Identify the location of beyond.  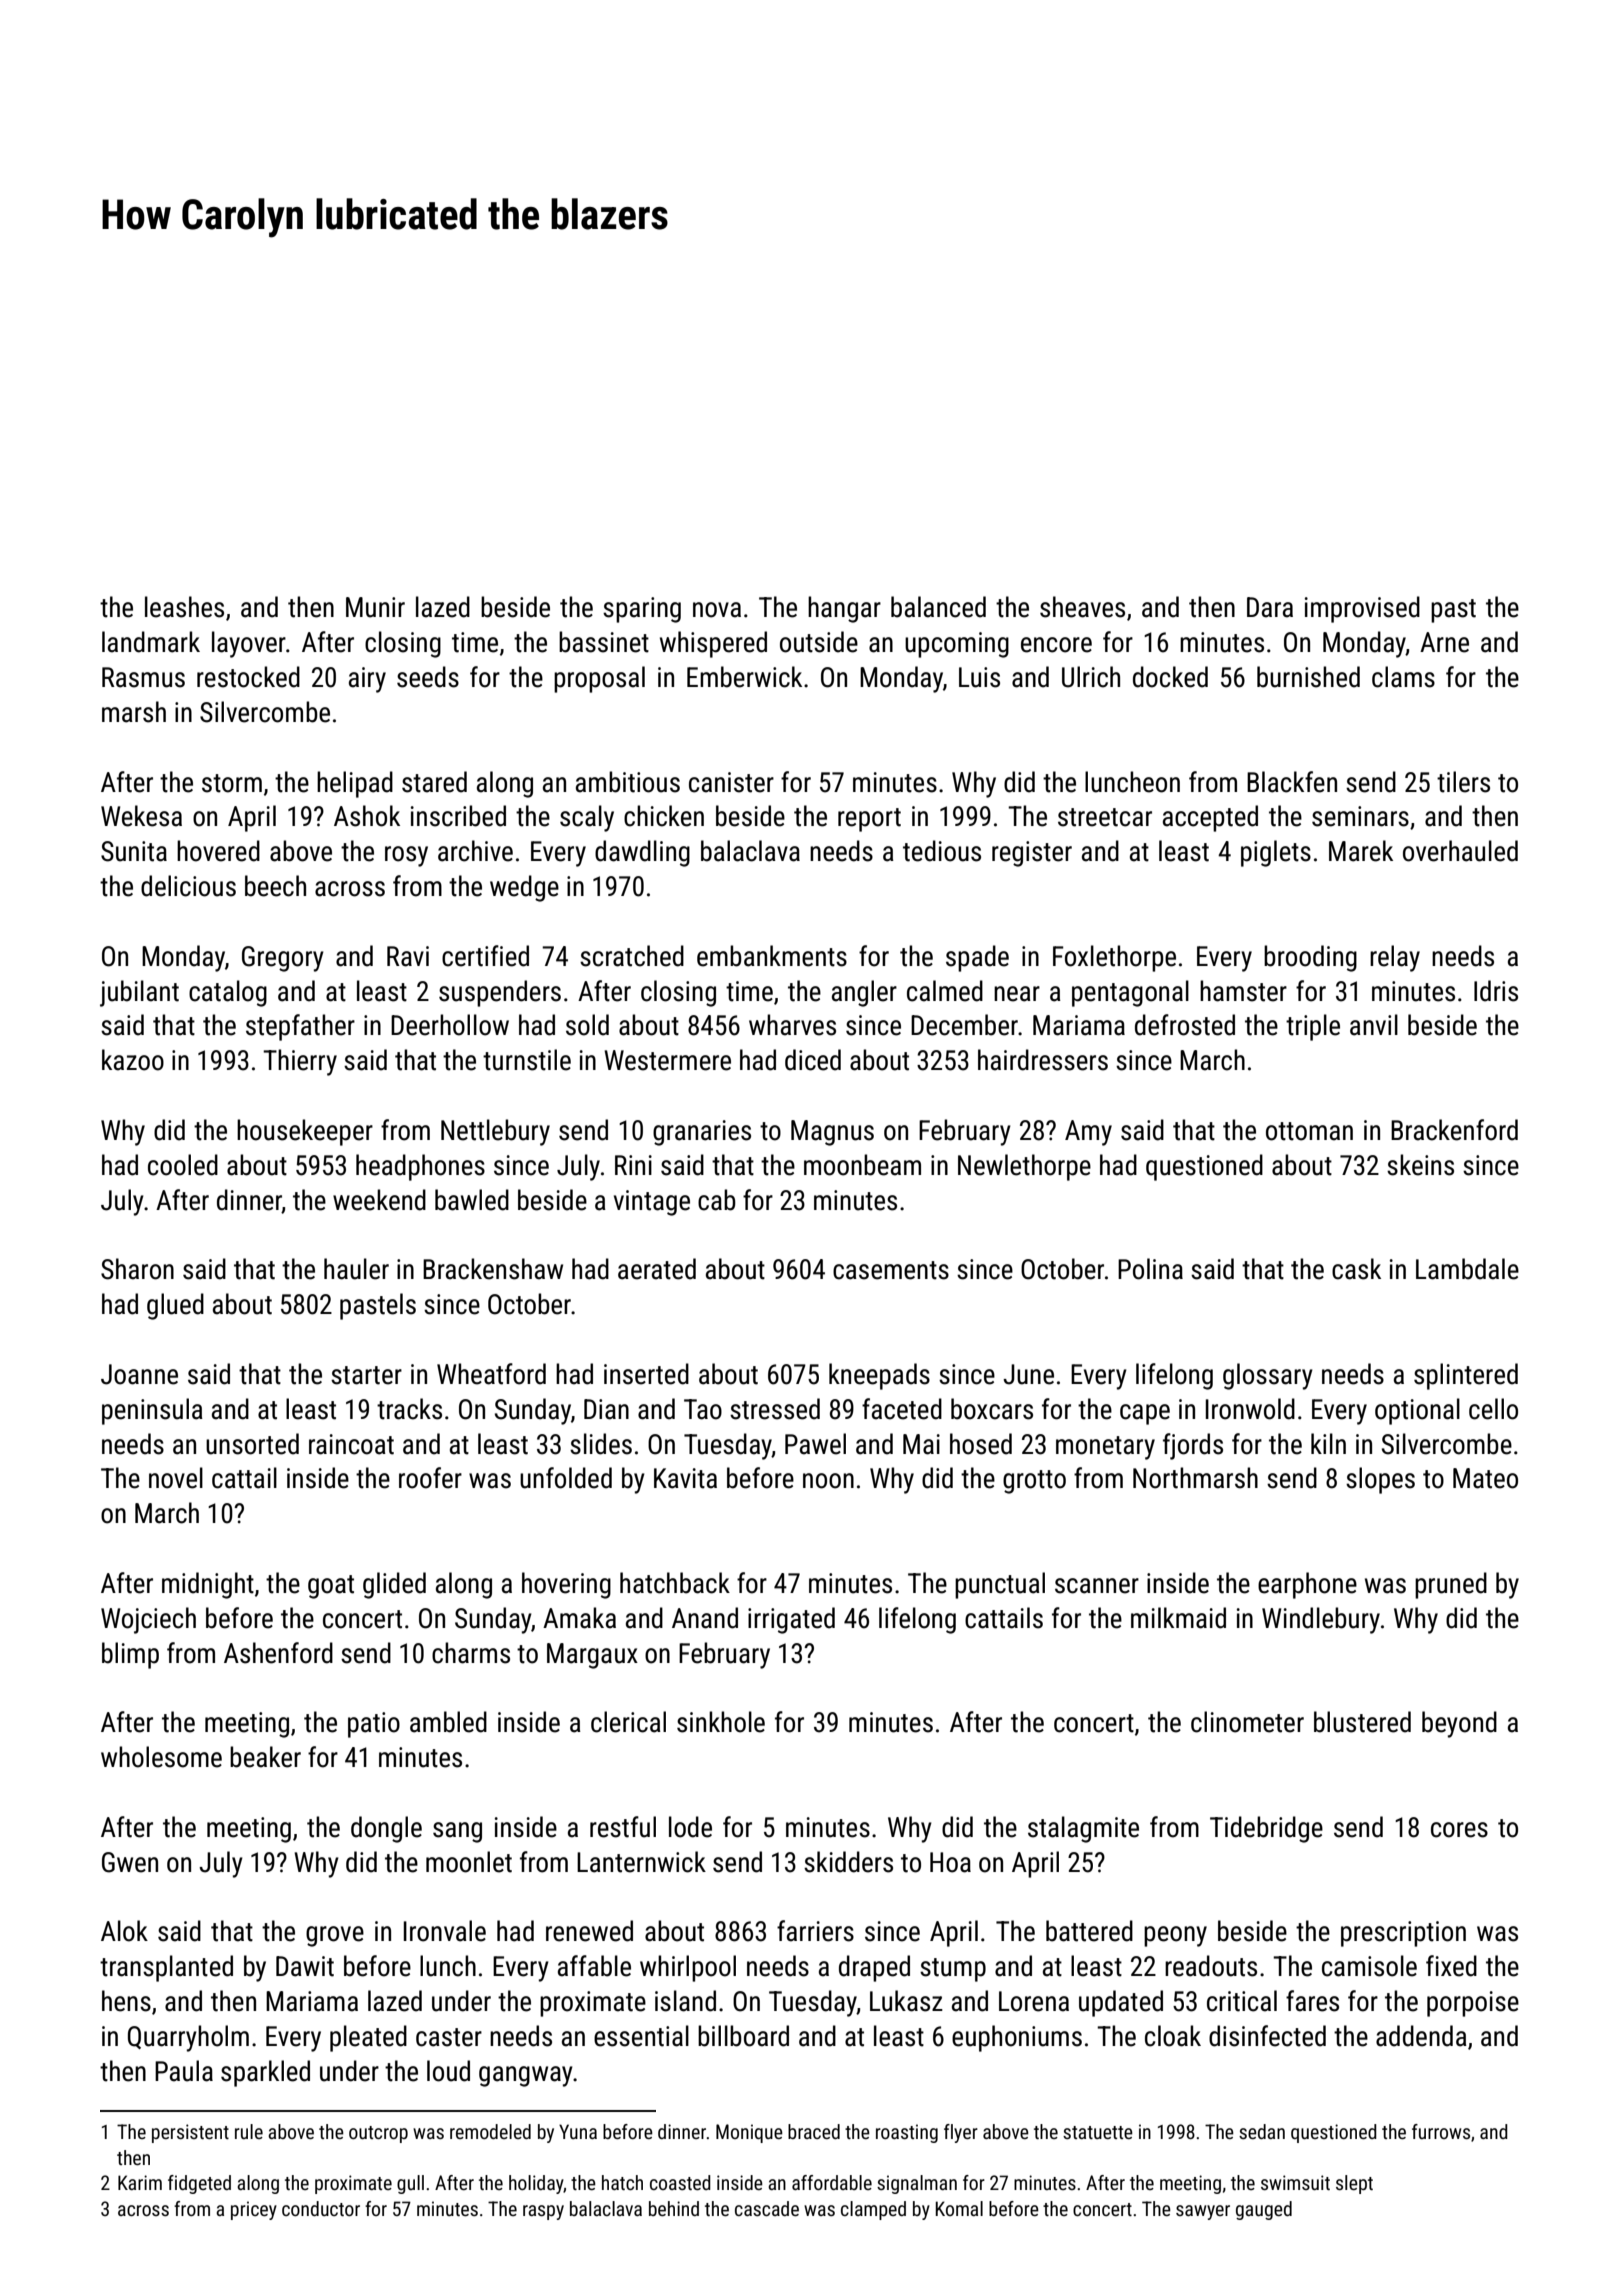
(1459, 1724).
